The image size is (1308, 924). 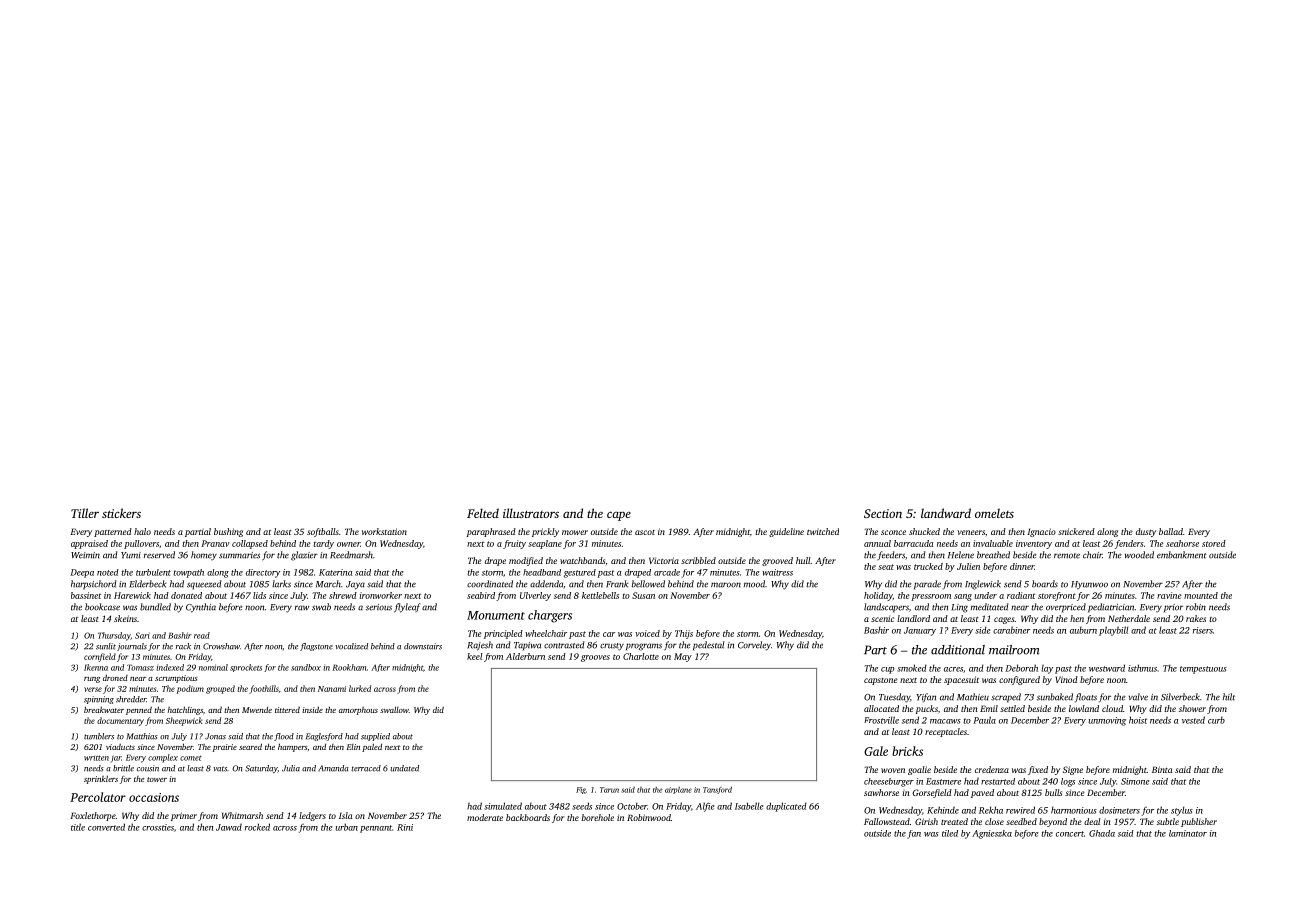 What do you see at coordinates (85, 513) in the page?
I see `Tiller` at bounding box center [85, 513].
